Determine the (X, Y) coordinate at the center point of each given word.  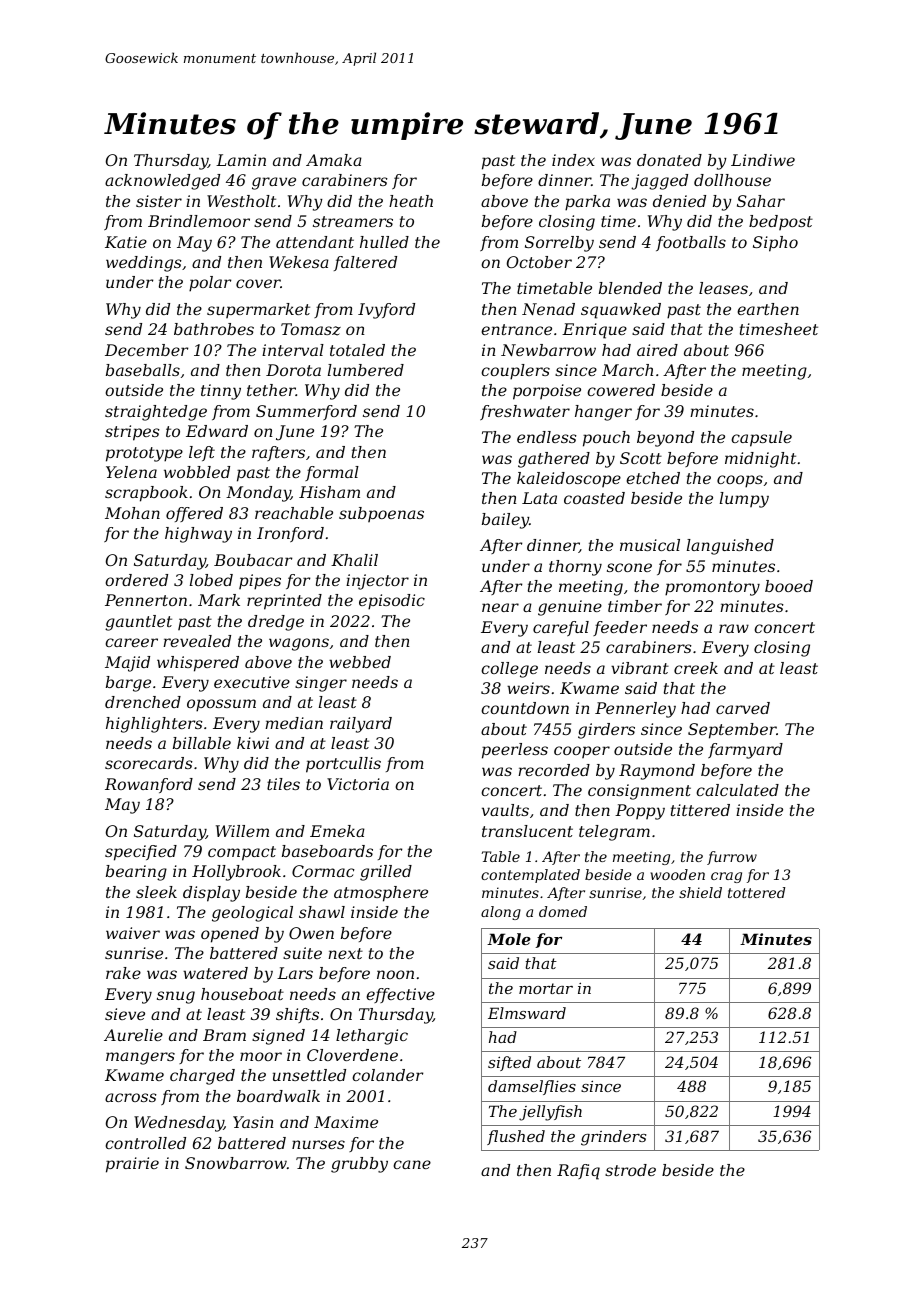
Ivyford (386, 311)
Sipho (775, 244)
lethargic (372, 1037)
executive (252, 682)
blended (630, 288)
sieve (125, 1014)
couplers (515, 372)
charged (202, 1077)
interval (293, 350)
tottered (756, 892)
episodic (392, 602)
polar (210, 284)
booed (789, 586)
